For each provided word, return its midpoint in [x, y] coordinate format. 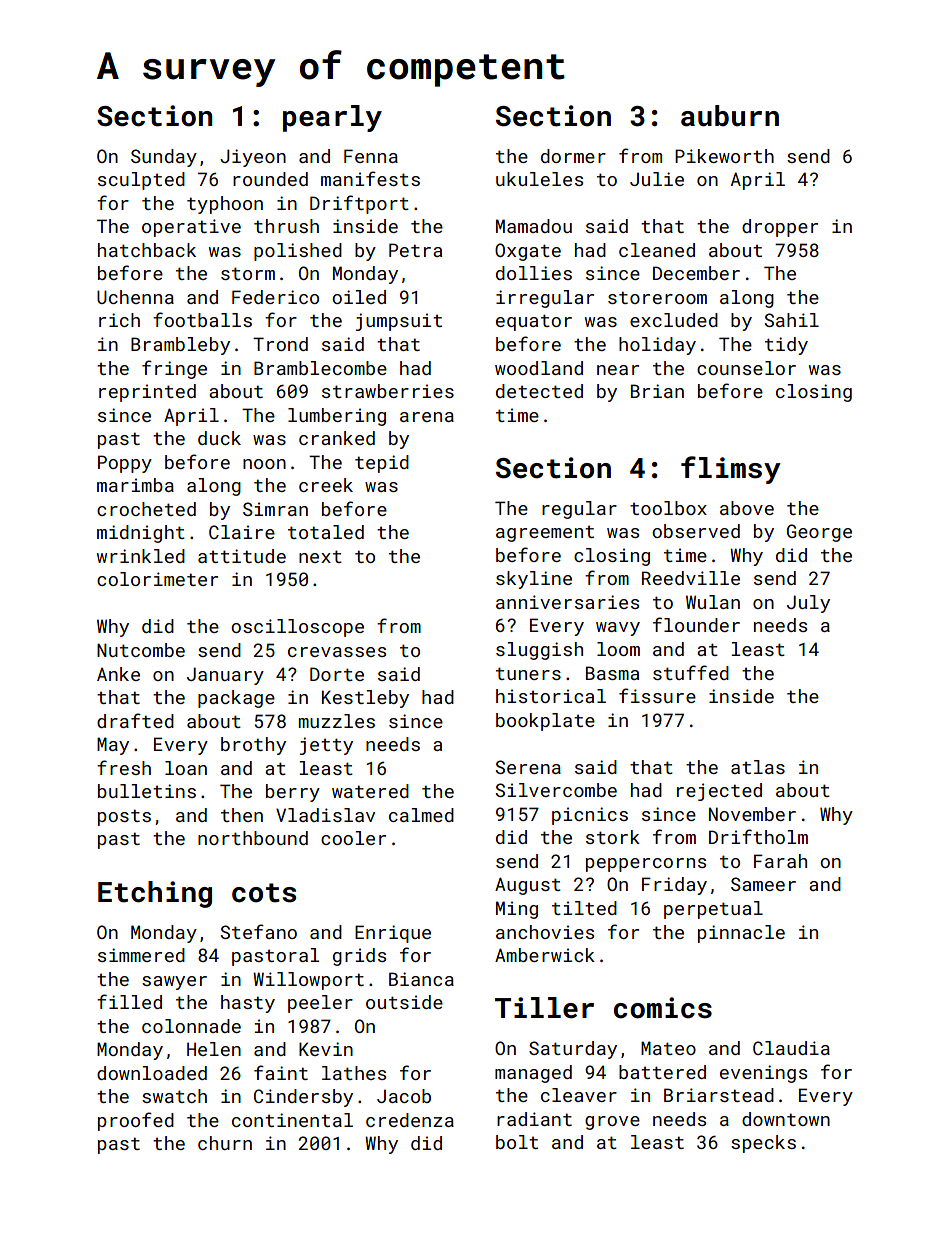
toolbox [668, 508]
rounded [270, 179]
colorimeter [157, 579]
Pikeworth [724, 156]
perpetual [713, 910]
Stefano [259, 931]
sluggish [539, 651]
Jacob [404, 1096]
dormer [573, 156]
